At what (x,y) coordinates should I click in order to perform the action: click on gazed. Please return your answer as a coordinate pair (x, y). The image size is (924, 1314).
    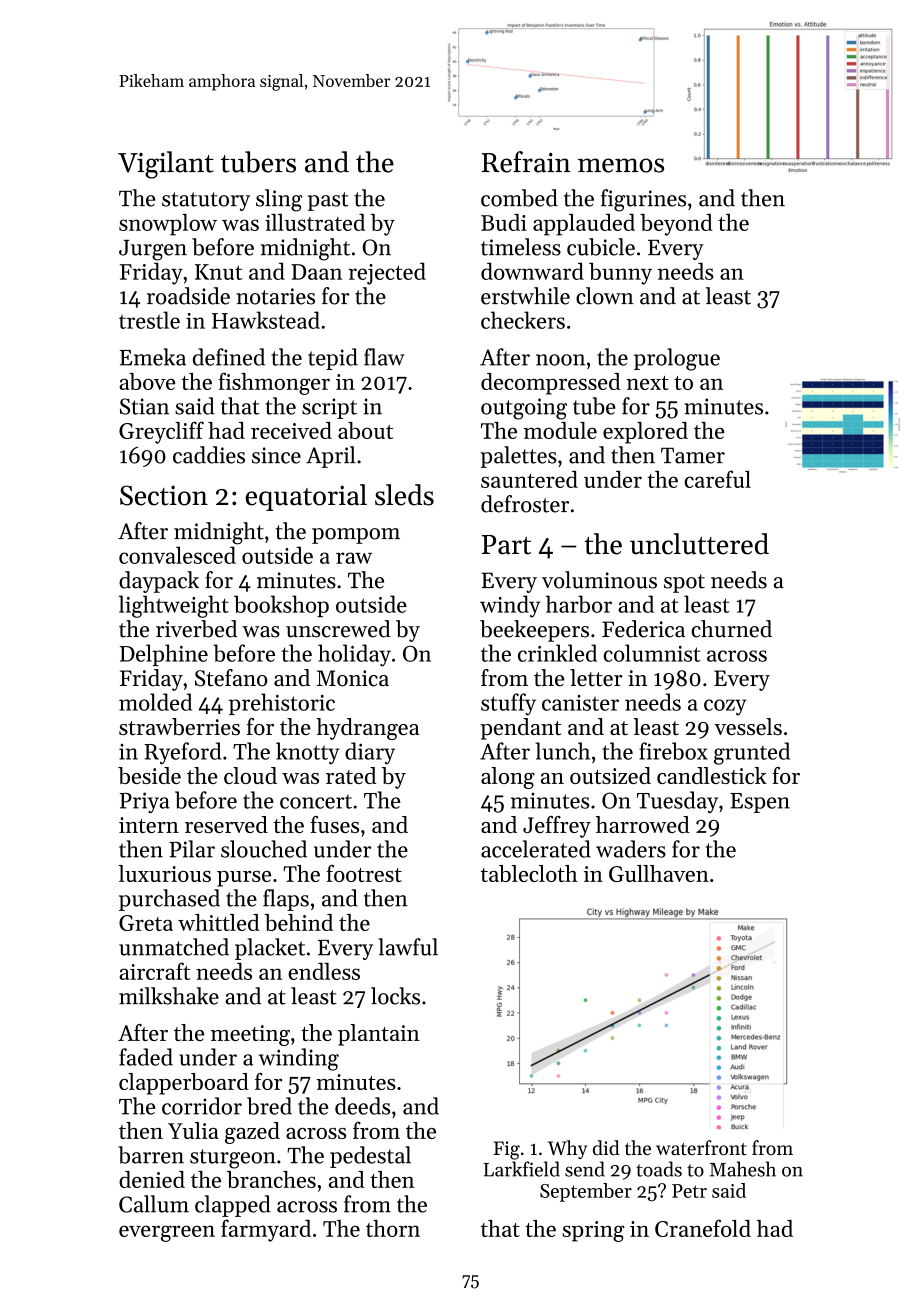
    Looking at the image, I should click on (252, 1133).
